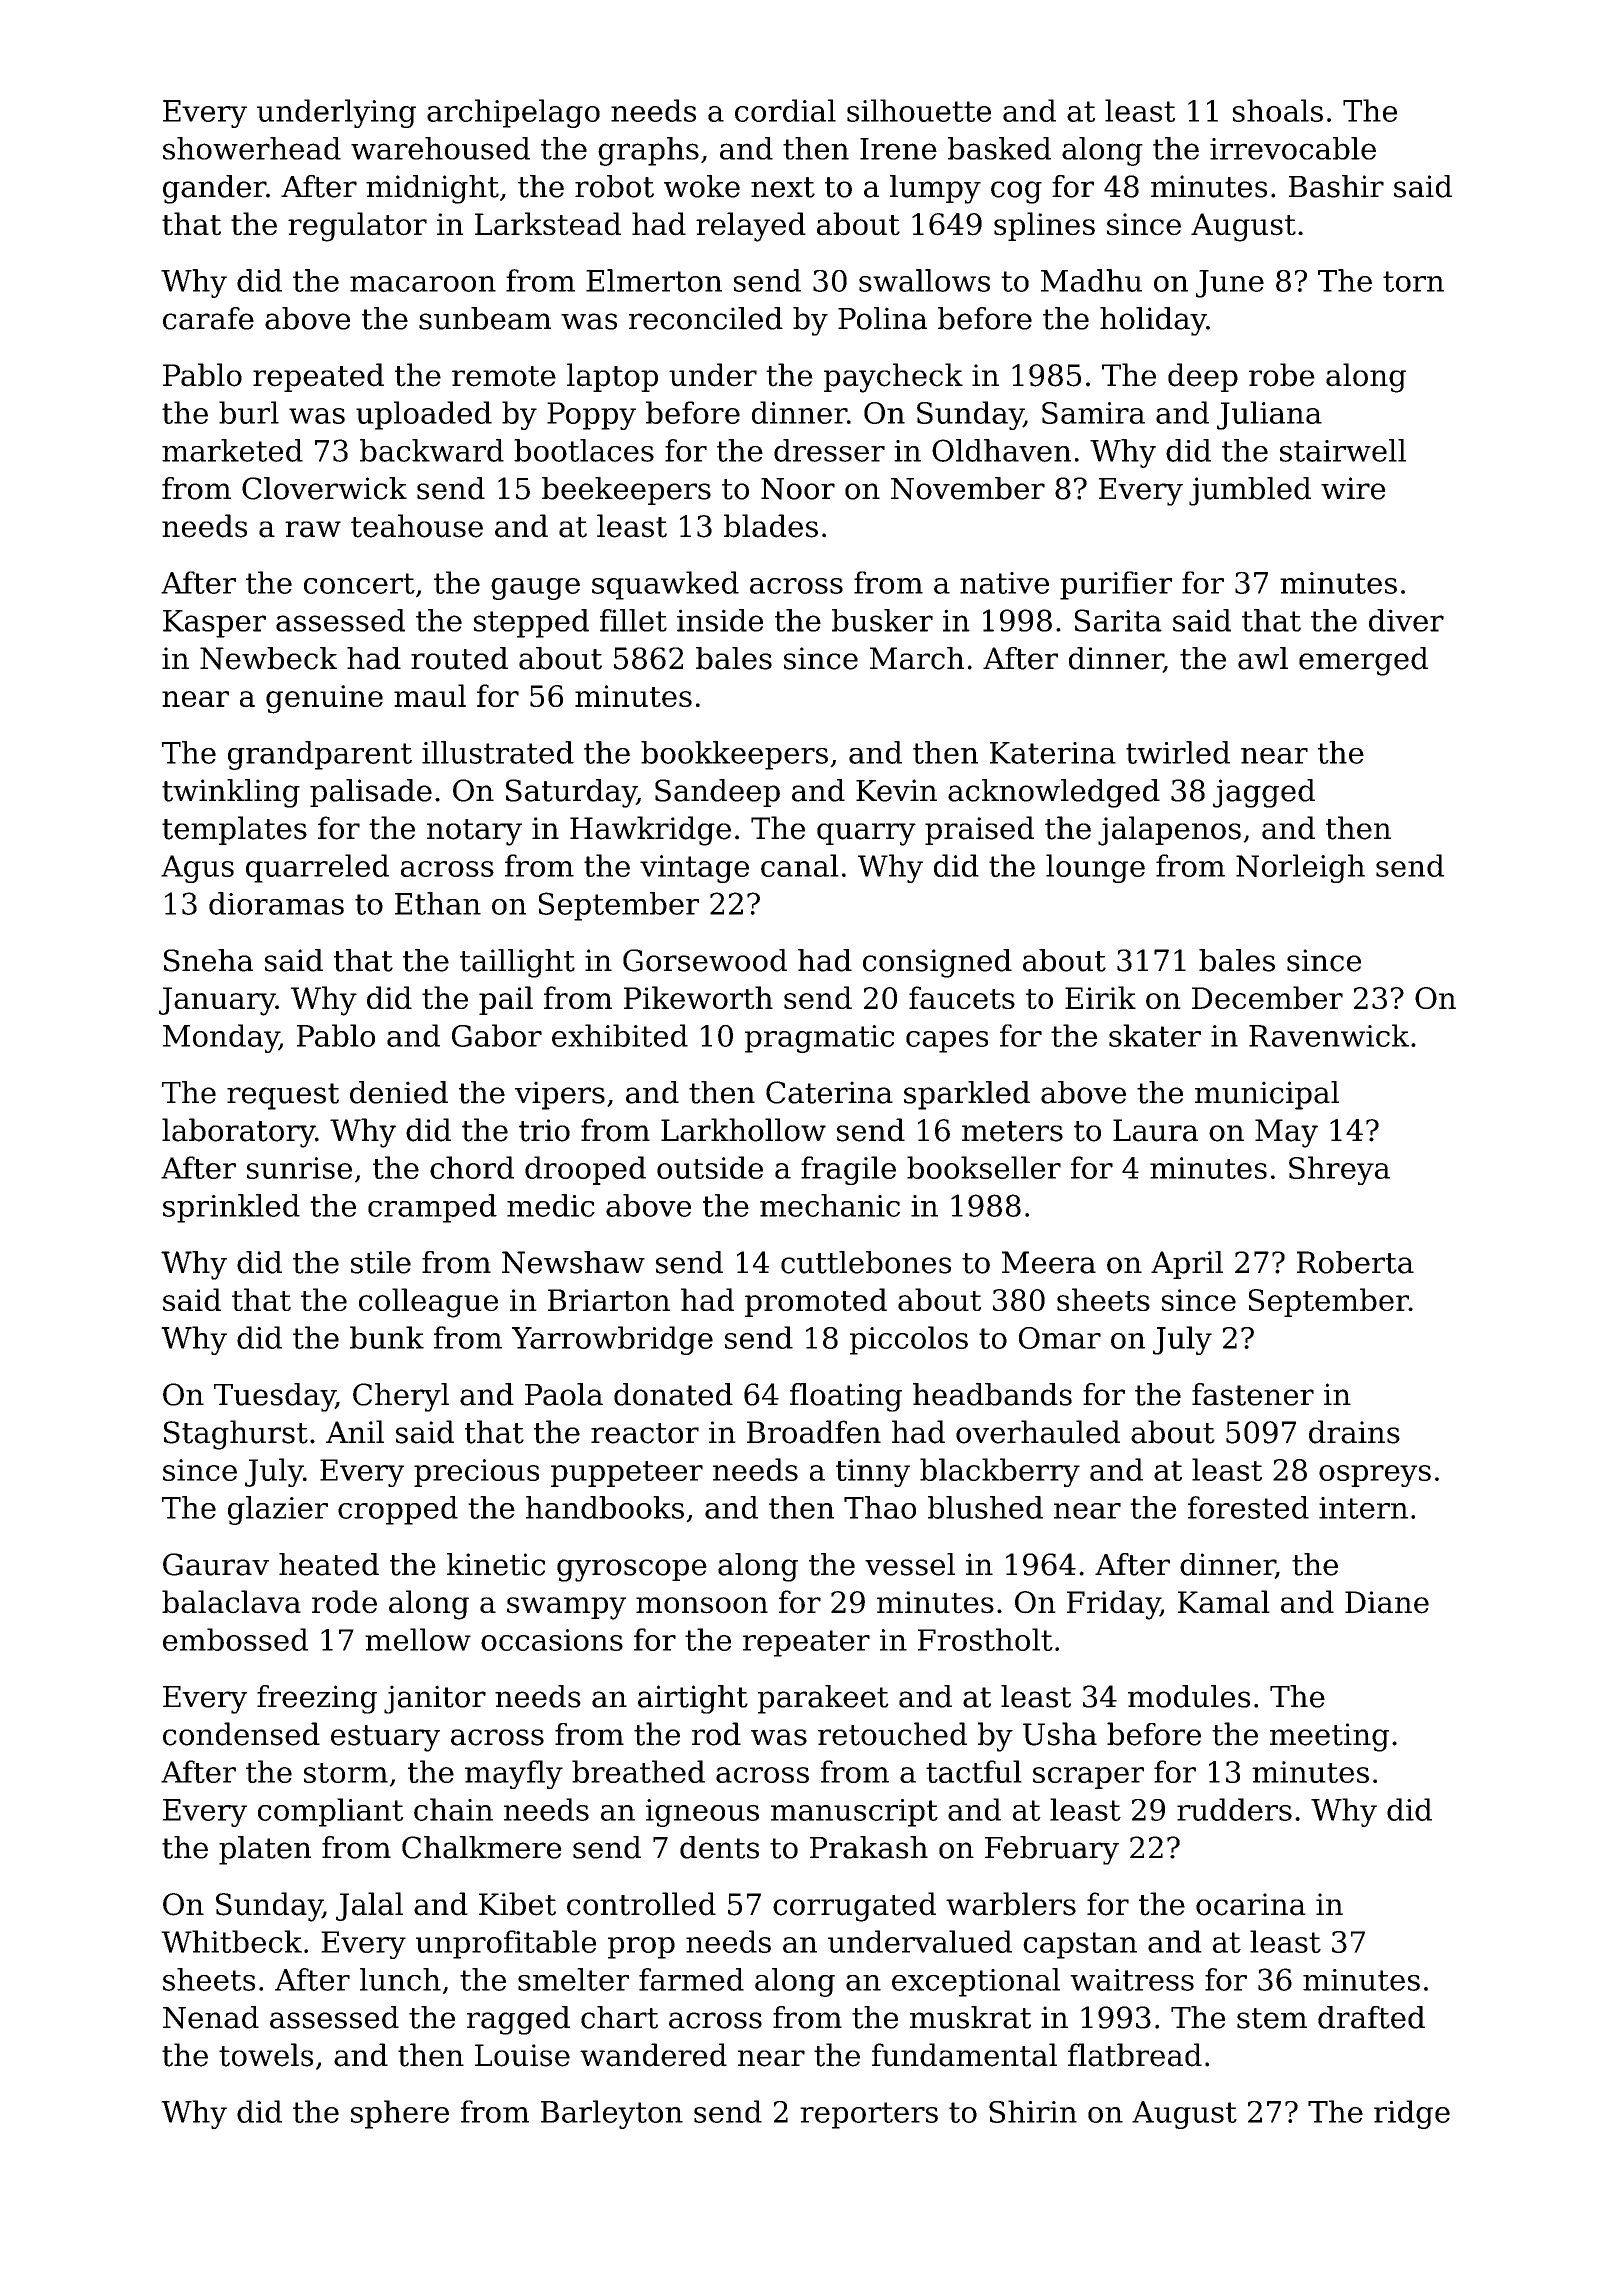  What do you see at coordinates (1387, 1602) in the image?
I see `Diane` at bounding box center [1387, 1602].
